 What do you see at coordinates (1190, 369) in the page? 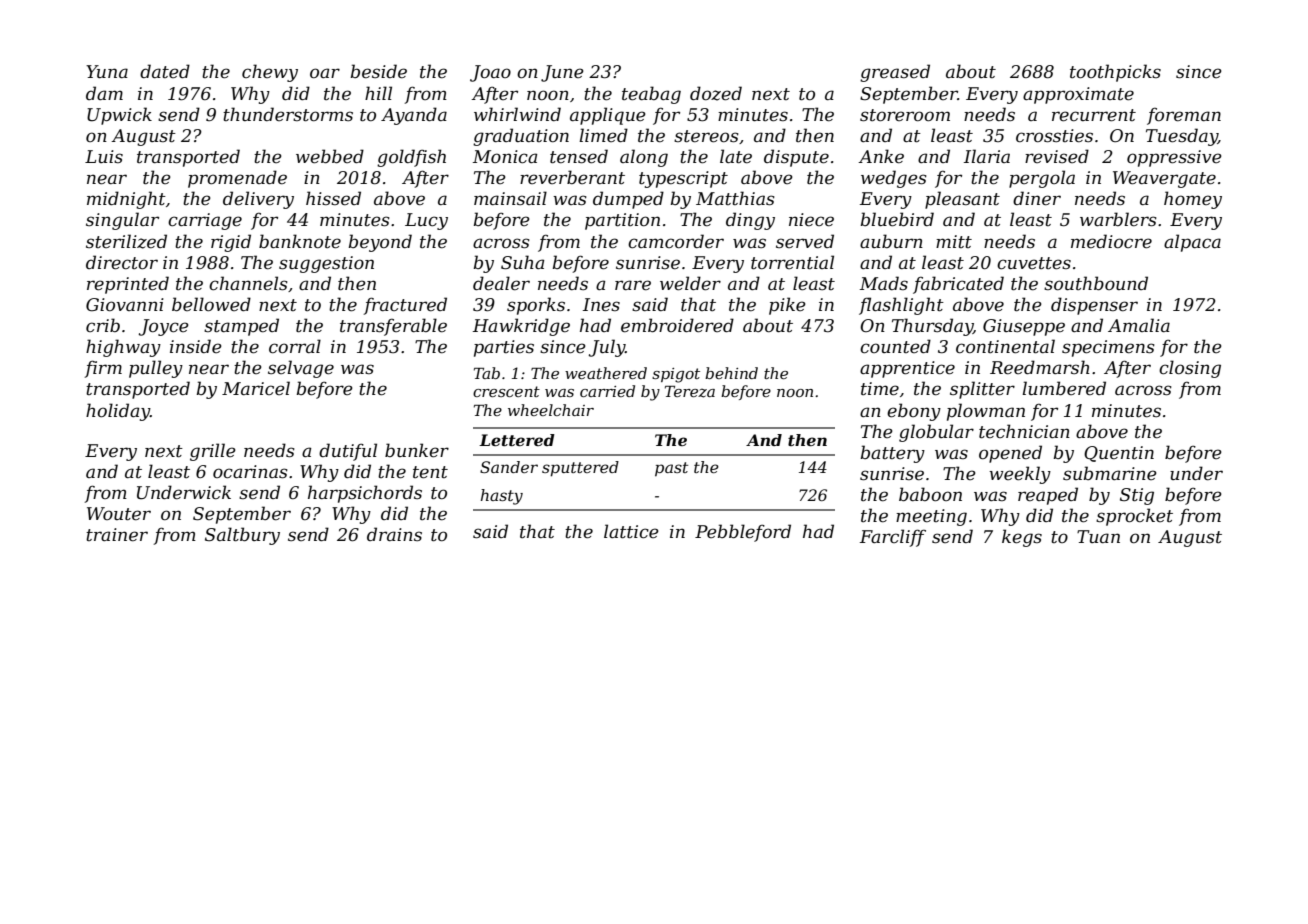
I see `closing` at bounding box center [1190, 369].
